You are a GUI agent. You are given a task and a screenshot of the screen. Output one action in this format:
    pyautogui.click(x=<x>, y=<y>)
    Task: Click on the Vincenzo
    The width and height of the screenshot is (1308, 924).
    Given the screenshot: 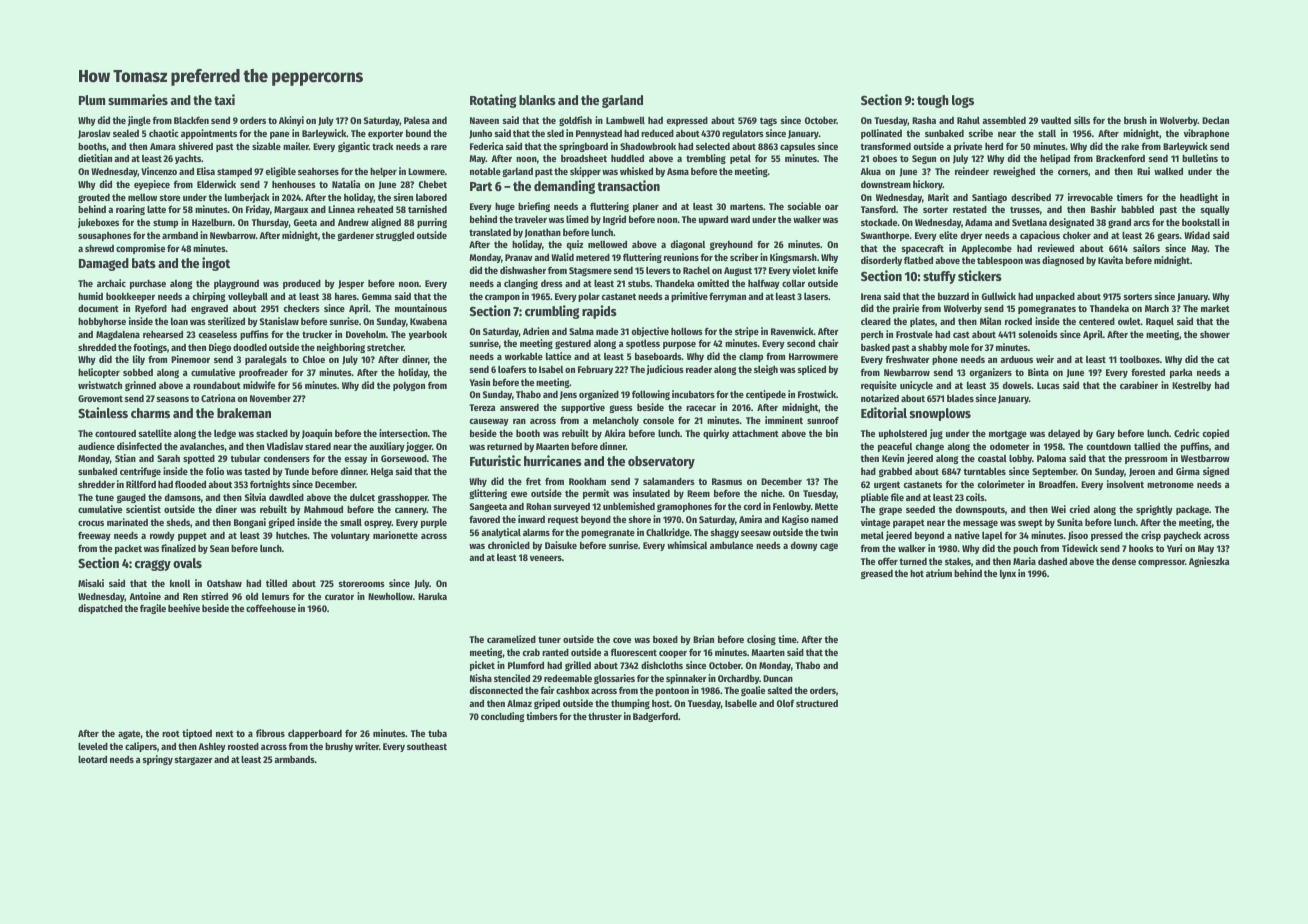 What is the action you would take?
    pyautogui.click(x=159, y=171)
